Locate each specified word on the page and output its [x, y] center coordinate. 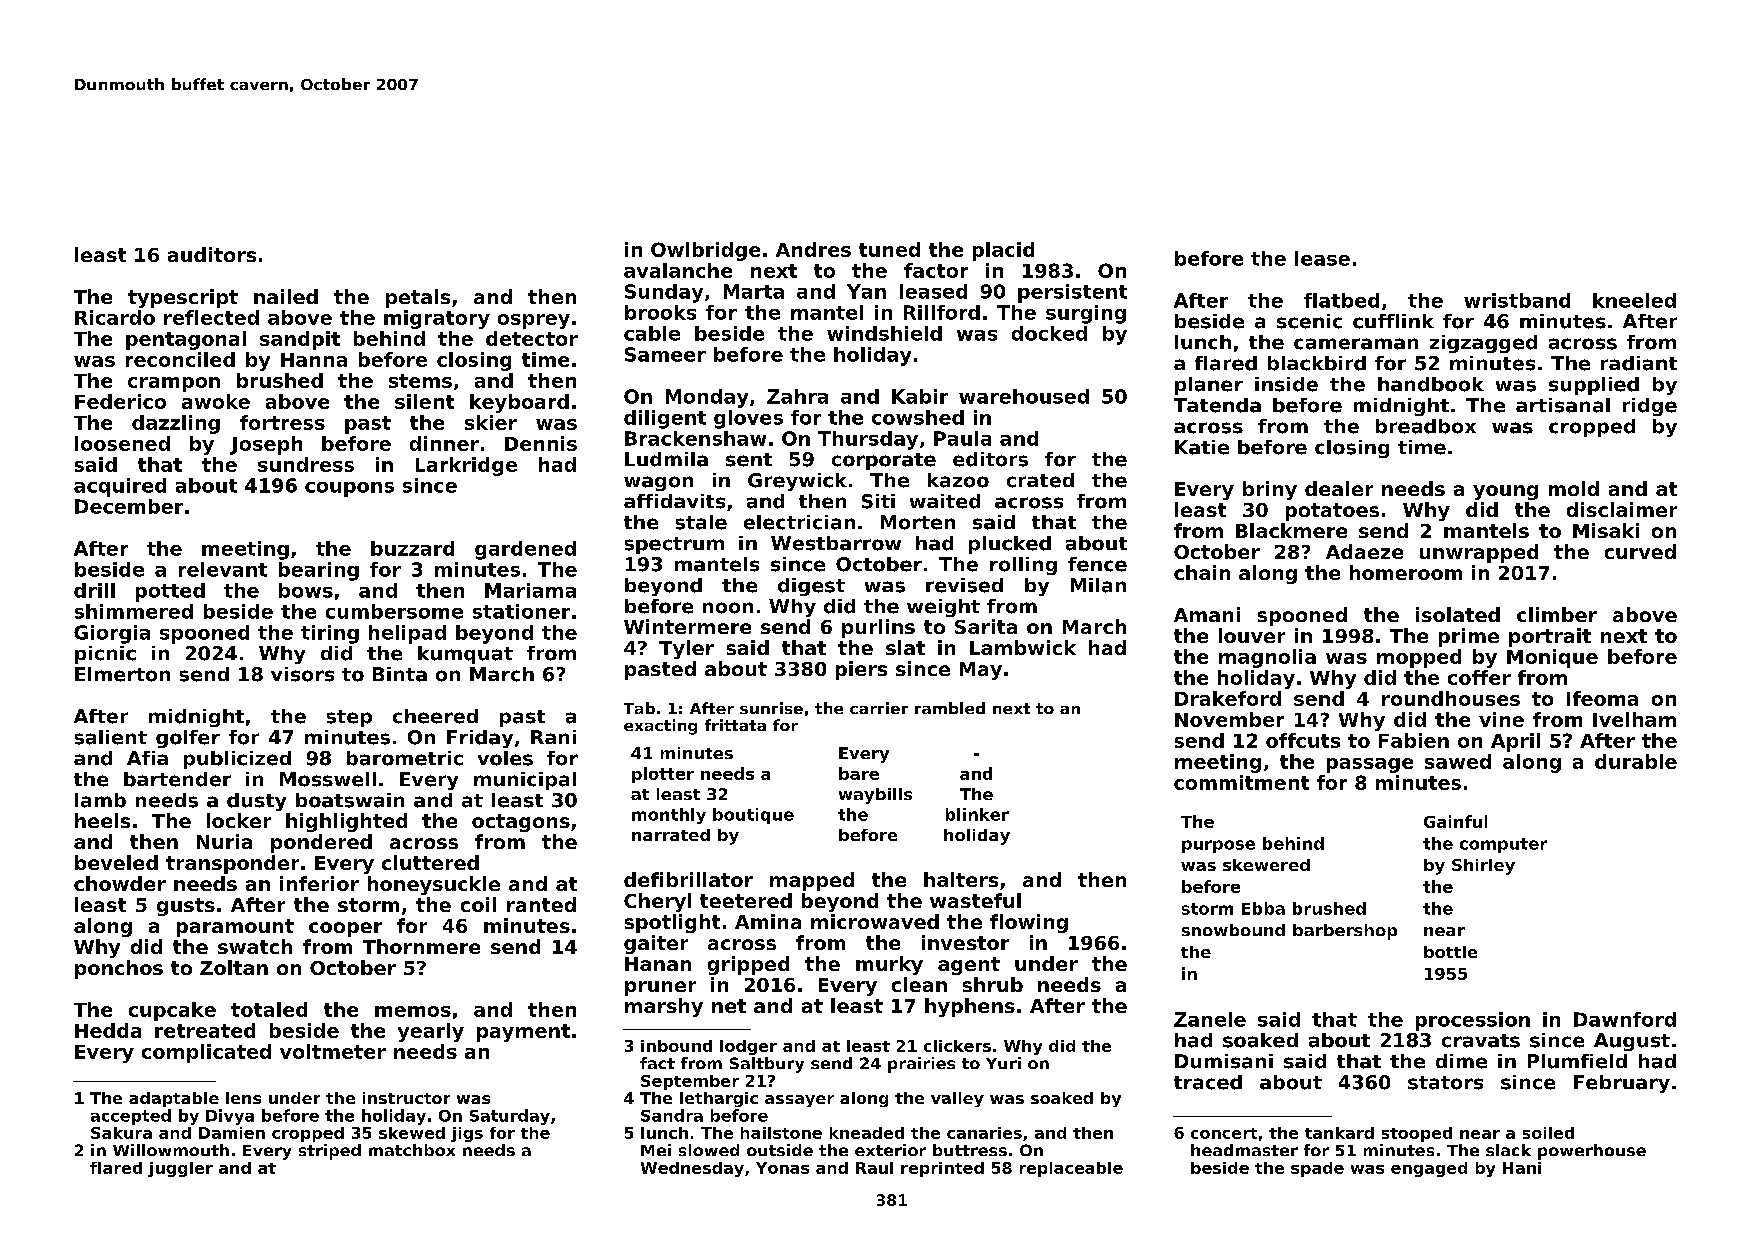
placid [1003, 251]
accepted [131, 1117]
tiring [330, 634]
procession [1473, 1021]
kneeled [1634, 300]
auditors [212, 254]
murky [889, 965]
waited [945, 501]
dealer [1339, 488]
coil [478, 904]
